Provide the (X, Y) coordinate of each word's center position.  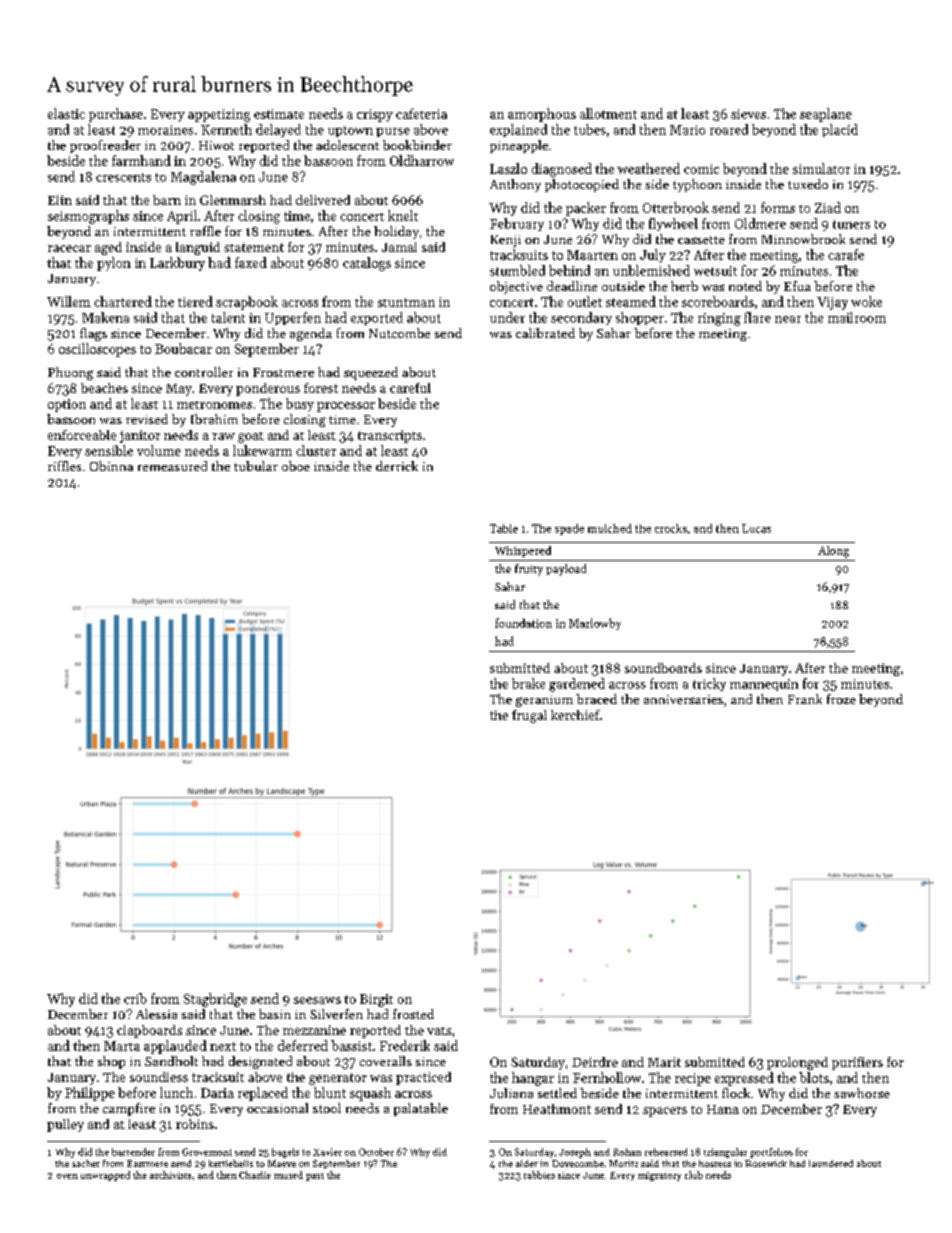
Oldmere (760, 223)
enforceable (82, 435)
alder (527, 1163)
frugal (529, 716)
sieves (748, 114)
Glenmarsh (233, 200)
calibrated (545, 333)
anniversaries (683, 699)
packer (586, 209)
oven (67, 1176)
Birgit (376, 1000)
